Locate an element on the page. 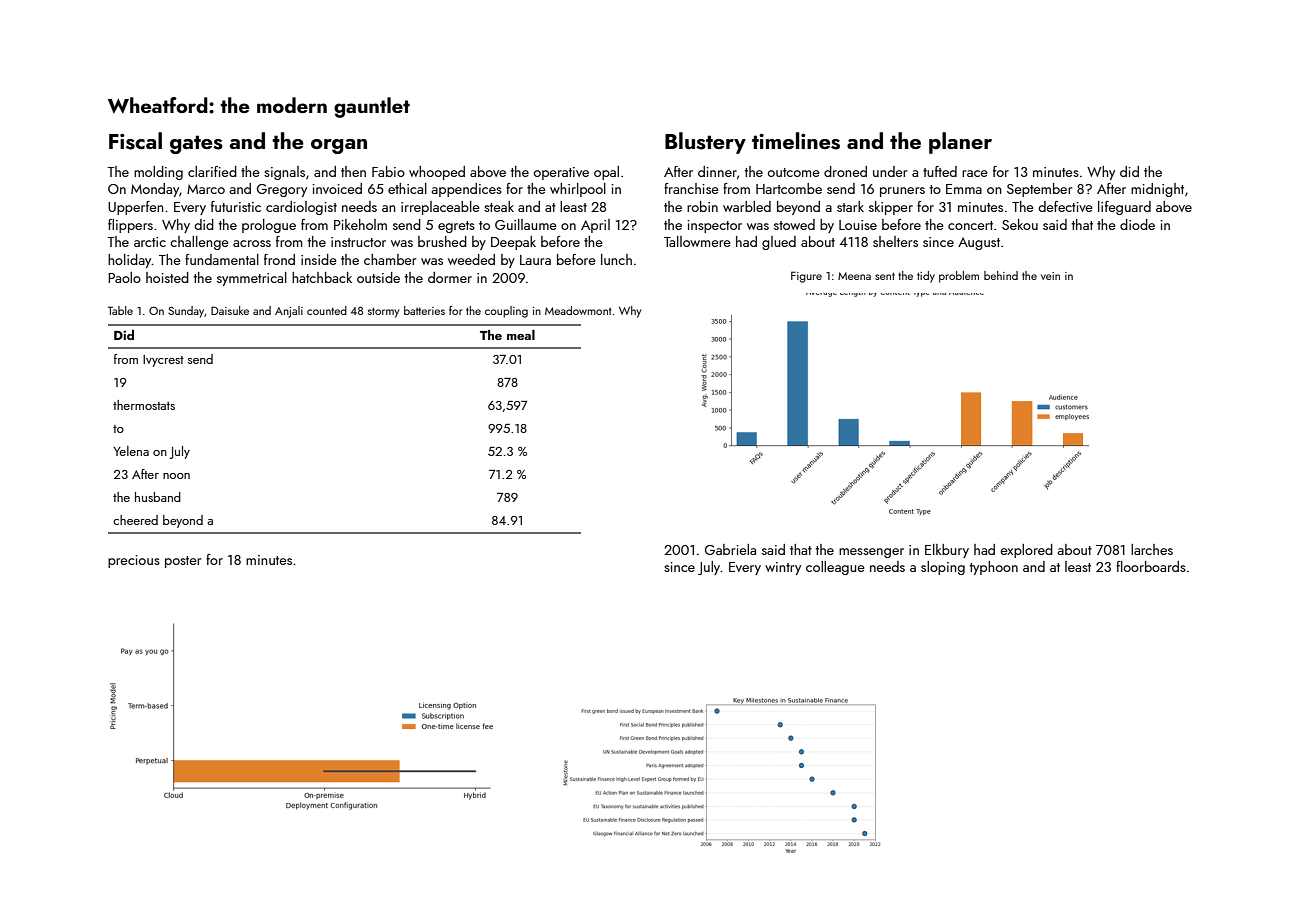 The width and height of the page is (1308, 924). Gabriela is located at coordinates (730, 549).
